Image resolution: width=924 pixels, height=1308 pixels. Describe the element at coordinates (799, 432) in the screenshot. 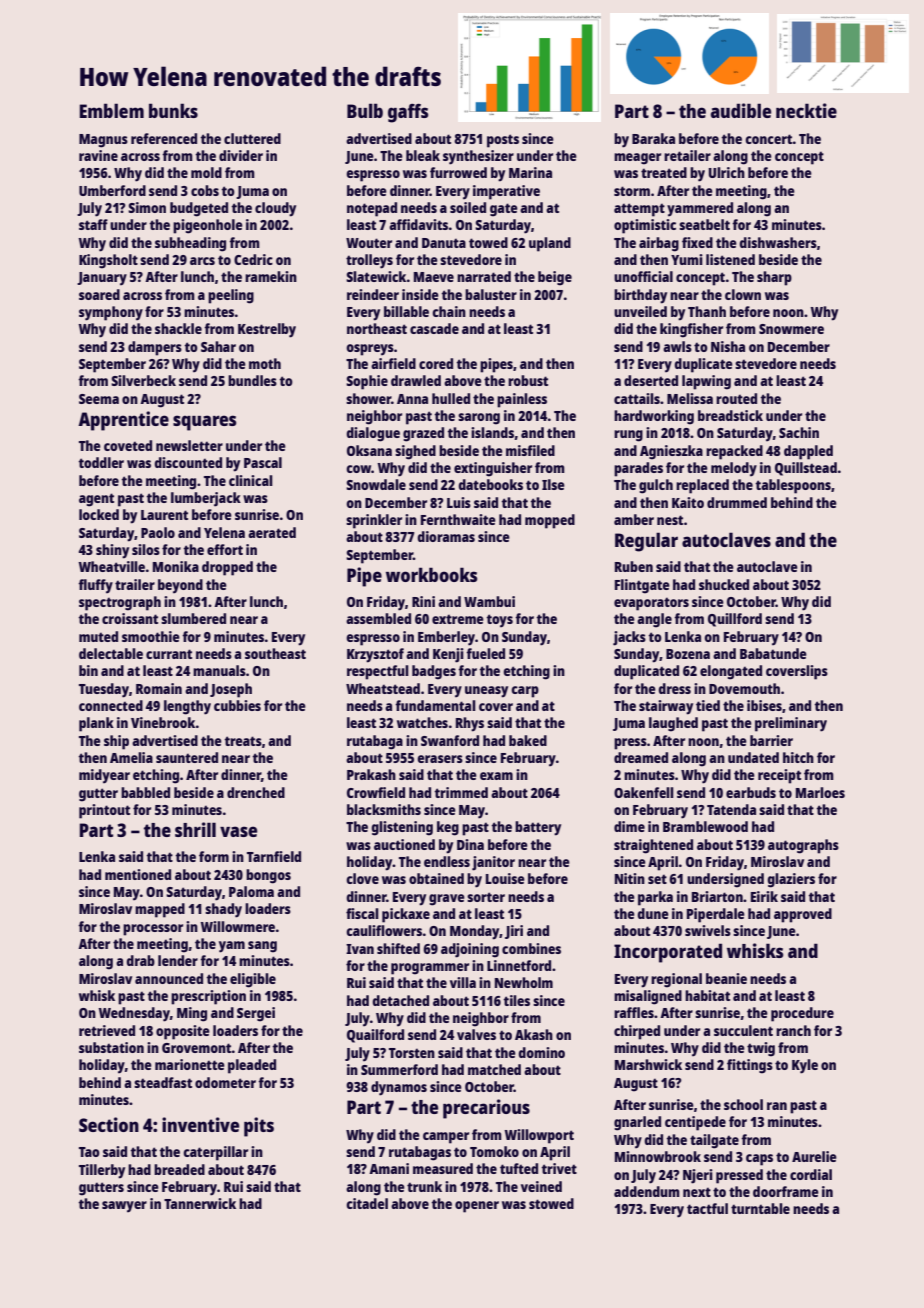

I see `Sachin` at that location.
